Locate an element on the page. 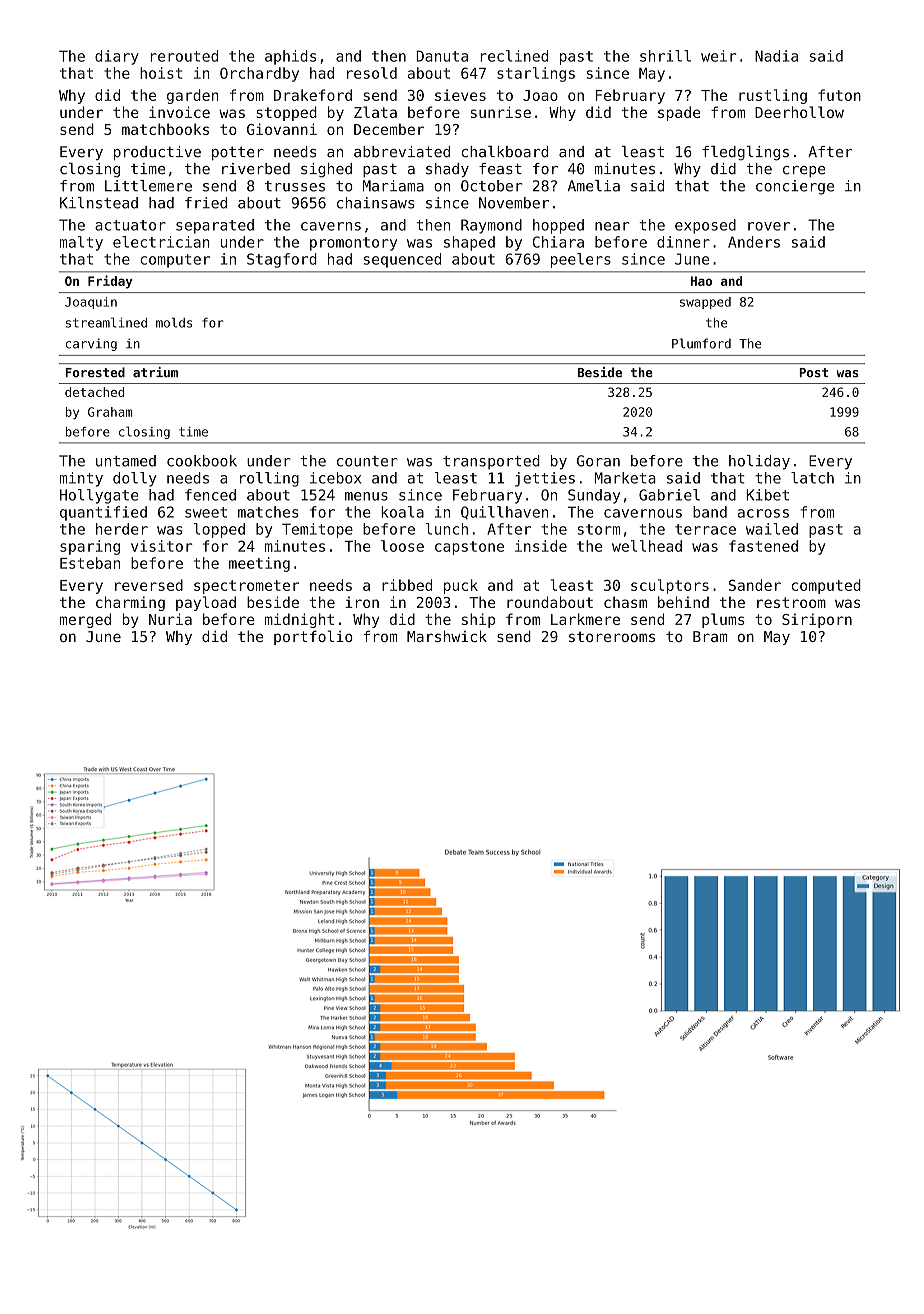  portfolio is located at coordinates (313, 637).
